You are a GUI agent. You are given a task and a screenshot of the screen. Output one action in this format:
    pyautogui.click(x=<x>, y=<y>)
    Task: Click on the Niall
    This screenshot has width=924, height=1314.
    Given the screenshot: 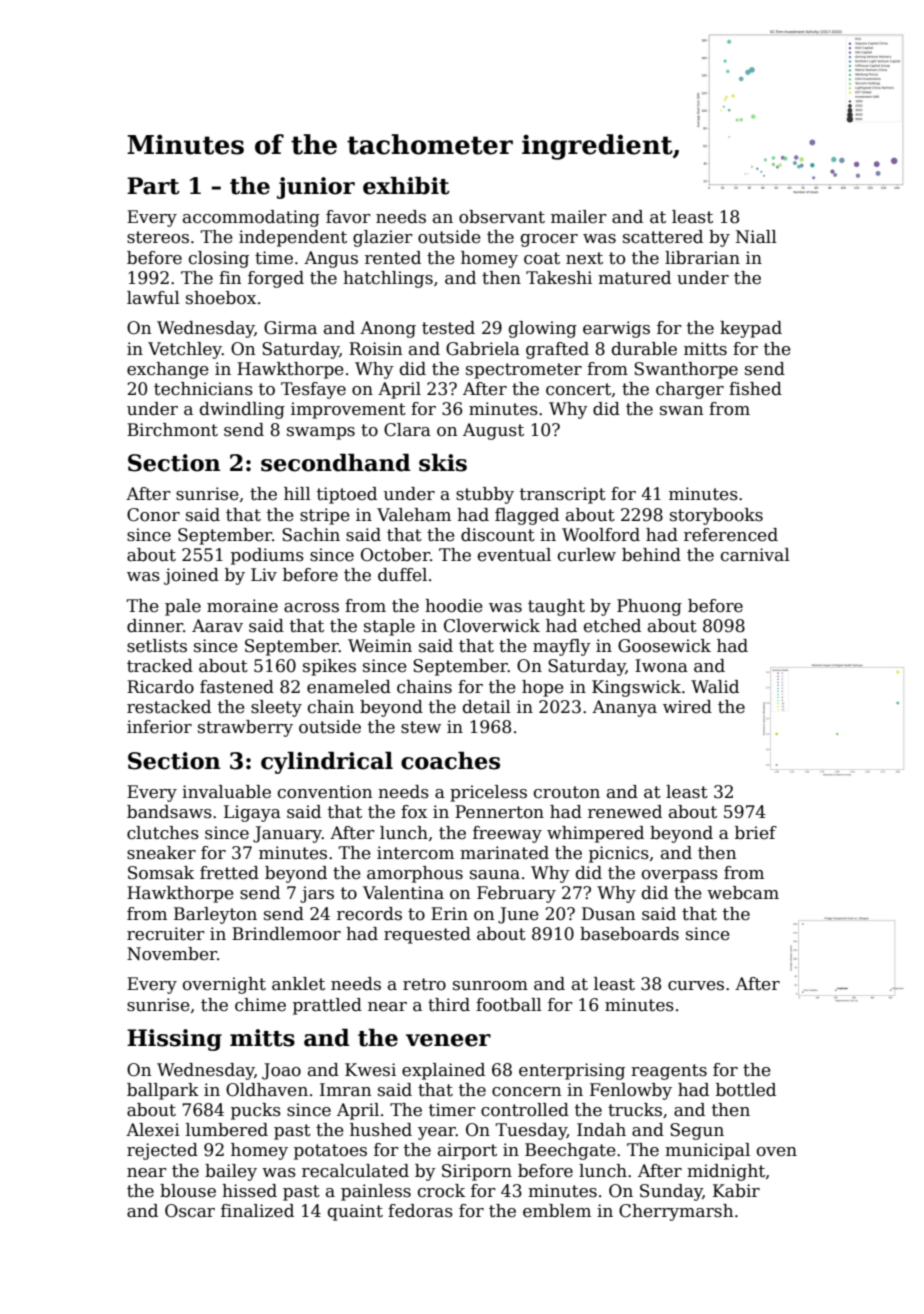 What is the action you would take?
    pyautogui.click(x=756, y=237)
